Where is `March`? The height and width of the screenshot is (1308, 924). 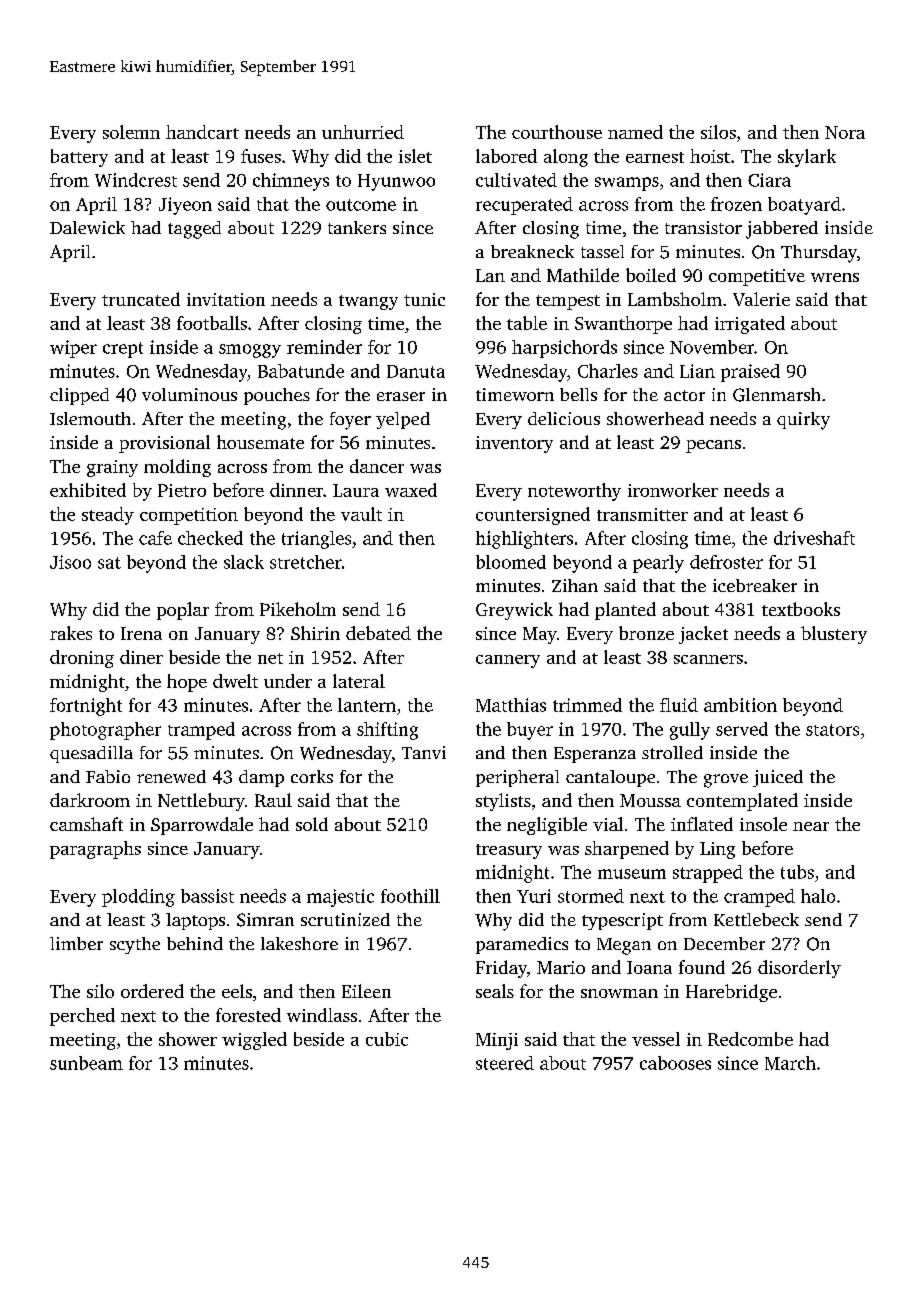
March is located at coordinates (790, 1063).
